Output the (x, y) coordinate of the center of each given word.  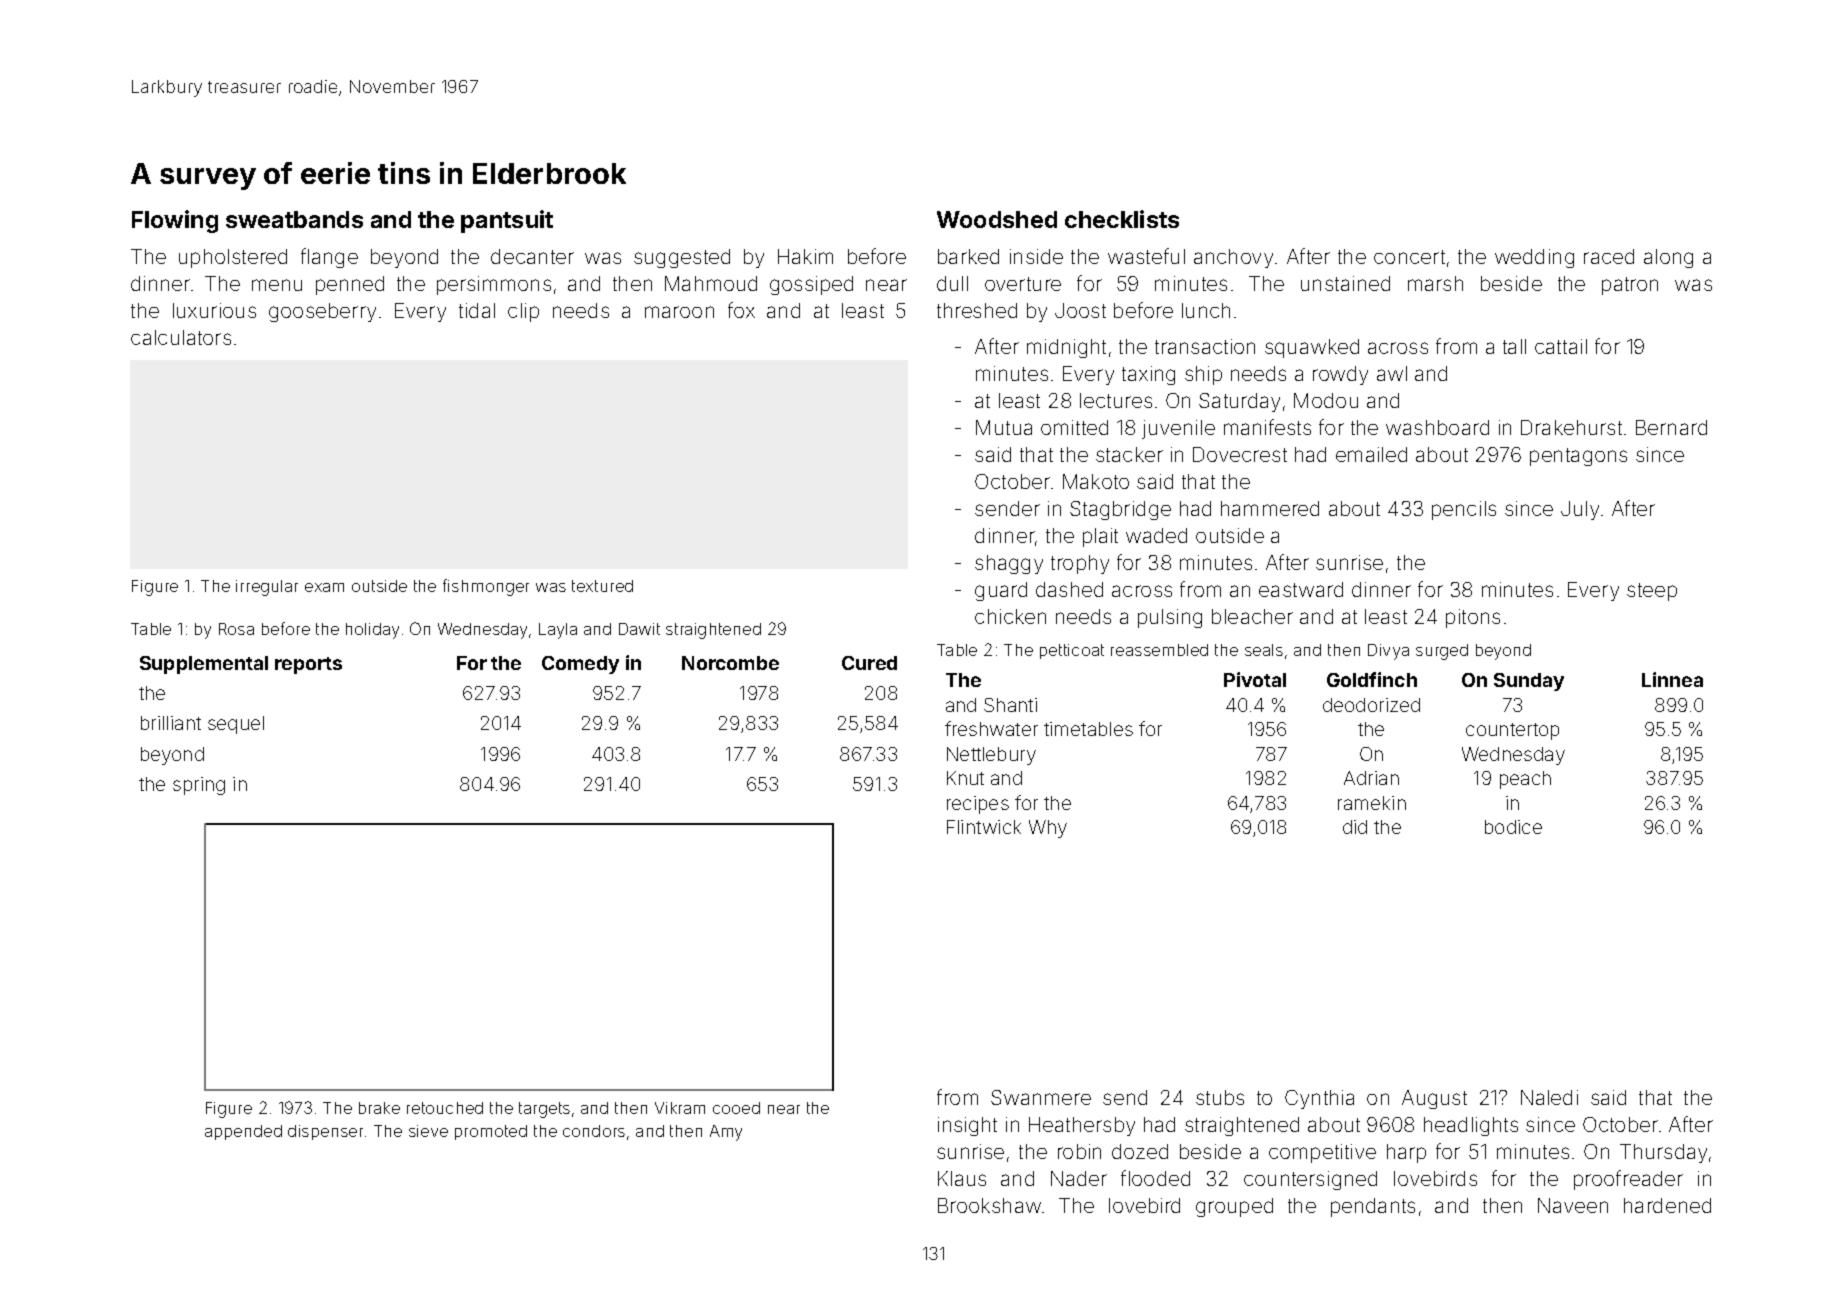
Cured (869, 663)
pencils (1464, 510)
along (1668, 258)
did (1355, 827)
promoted (491, 1132)
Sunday (1529, 682)
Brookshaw (989, 1205)
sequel (236, 725)
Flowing (175, 221)
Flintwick (984, 827)
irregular (267, 588)
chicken (1010, 616)
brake (379, 1108)
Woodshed (997, 219)
